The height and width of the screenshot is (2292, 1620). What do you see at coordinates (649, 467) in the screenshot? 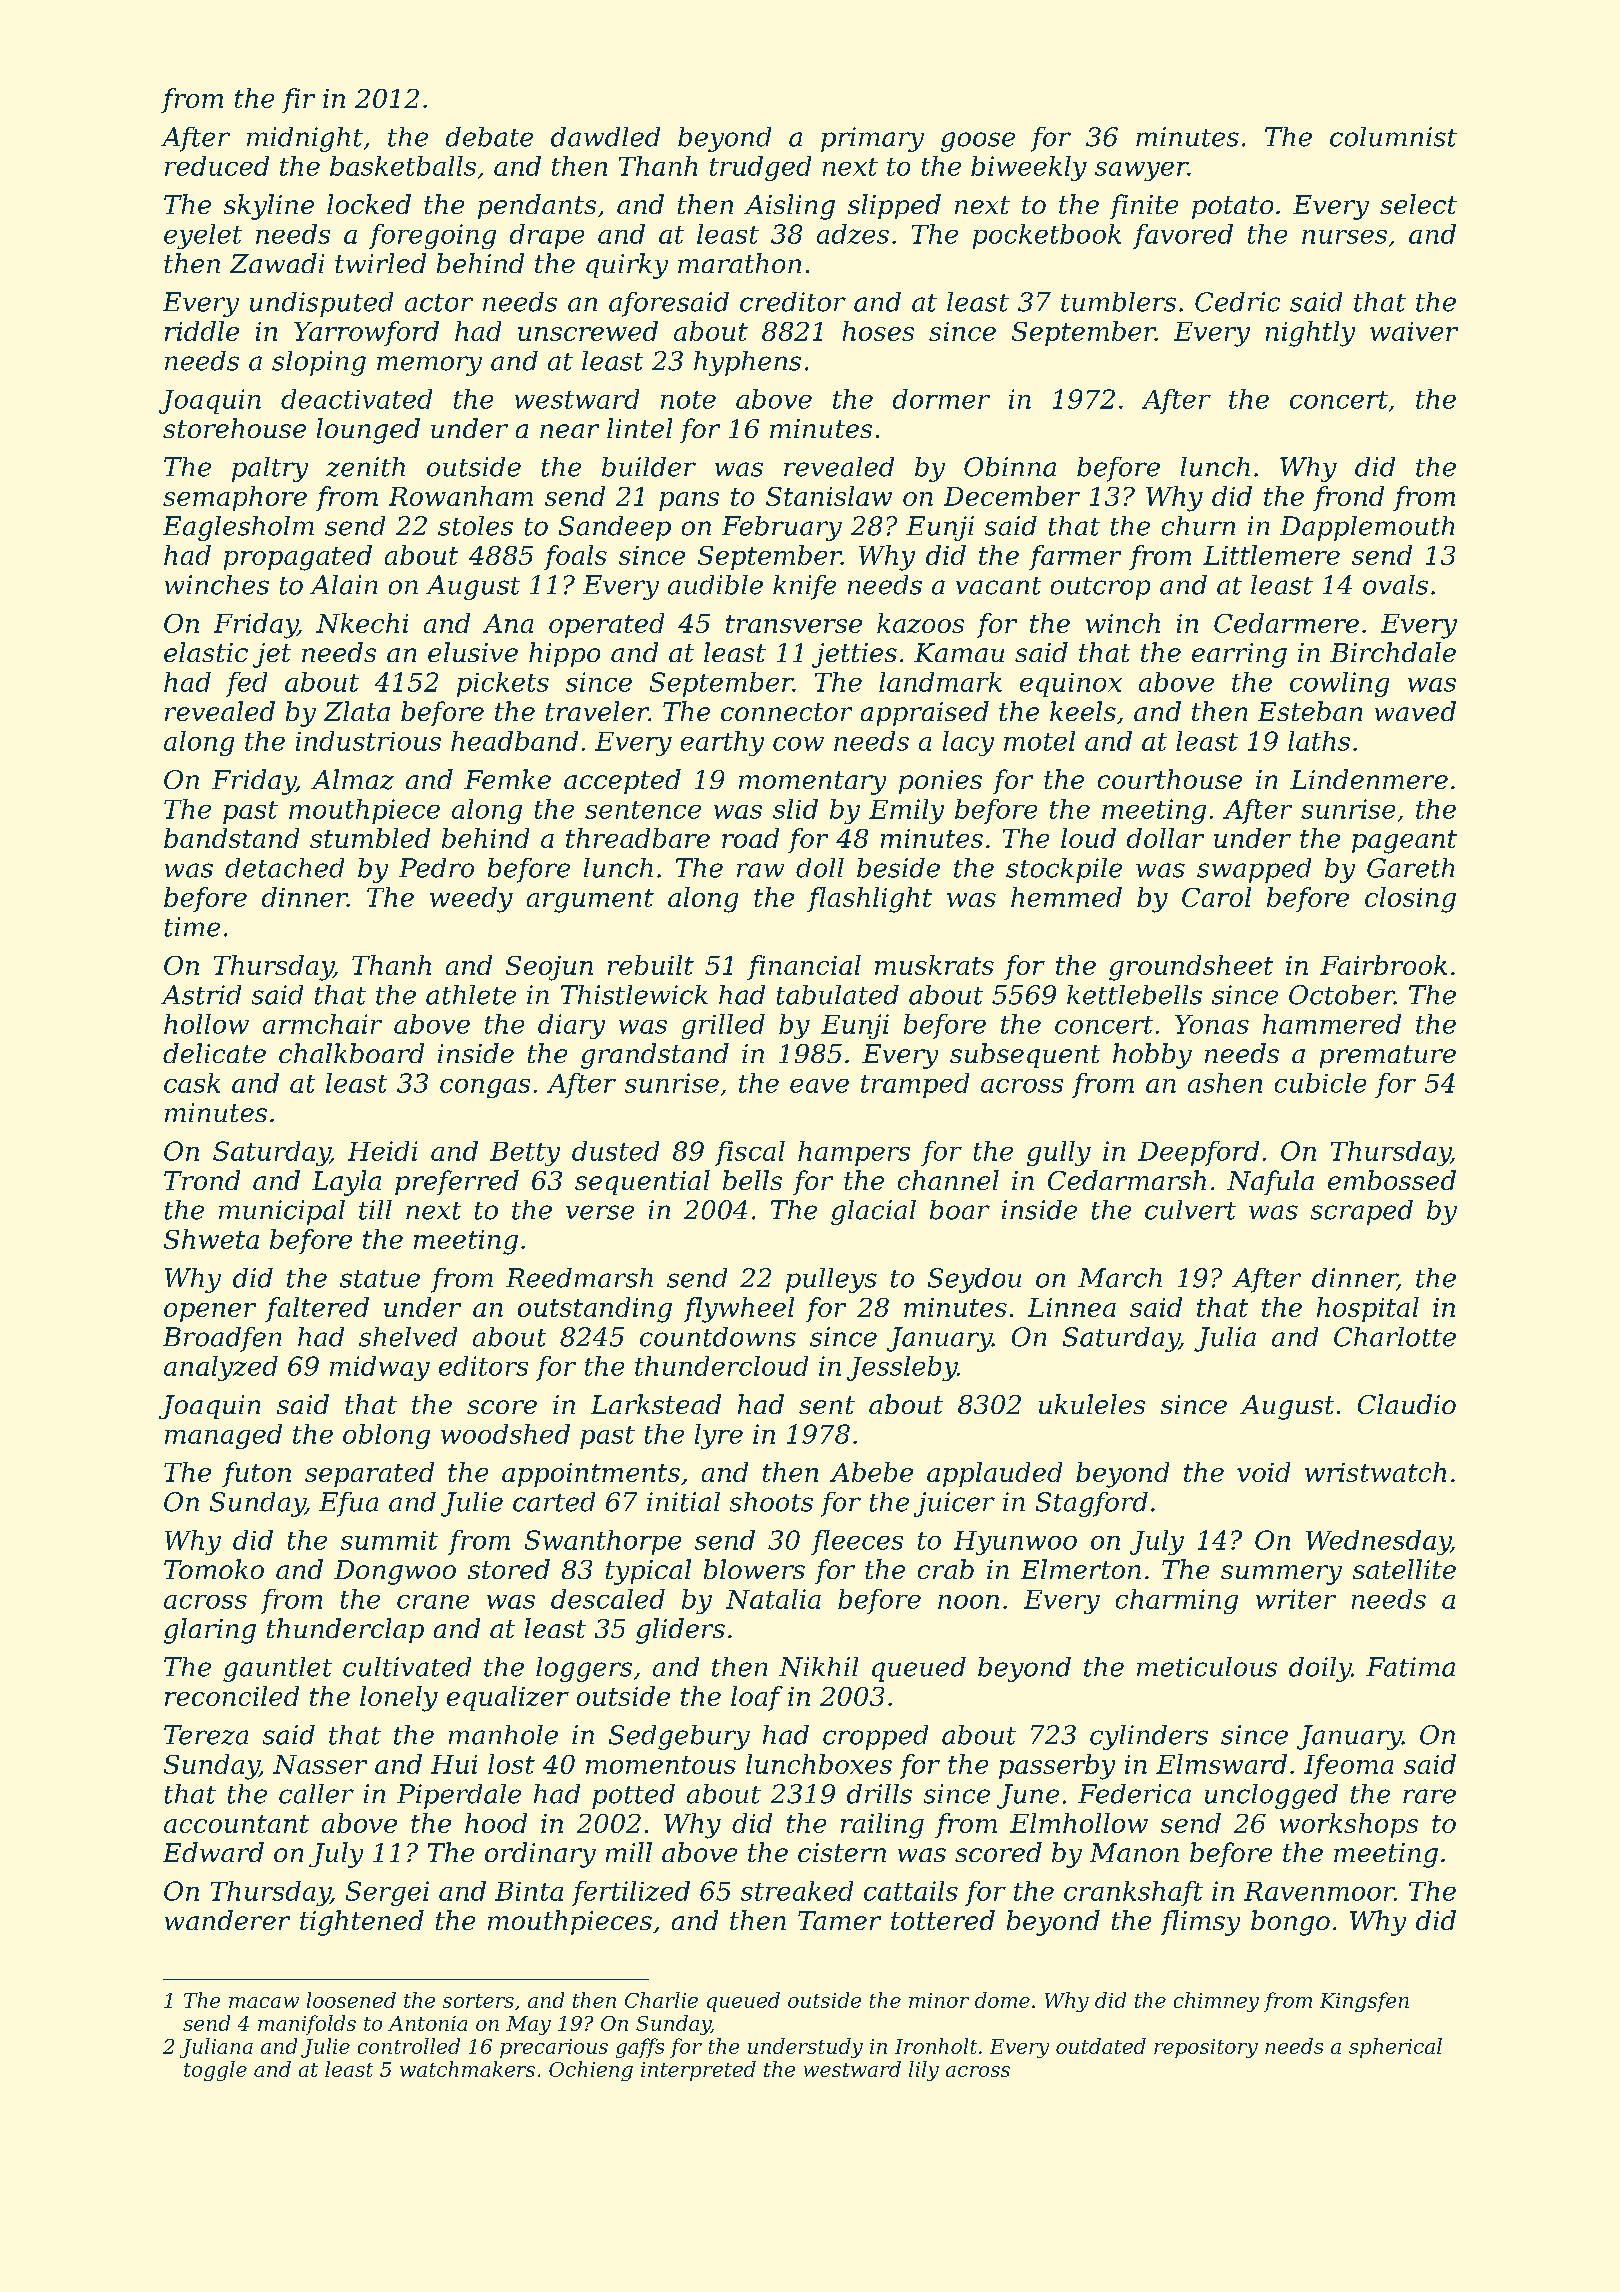
I see `builder` at bounding box center [649, 467].
